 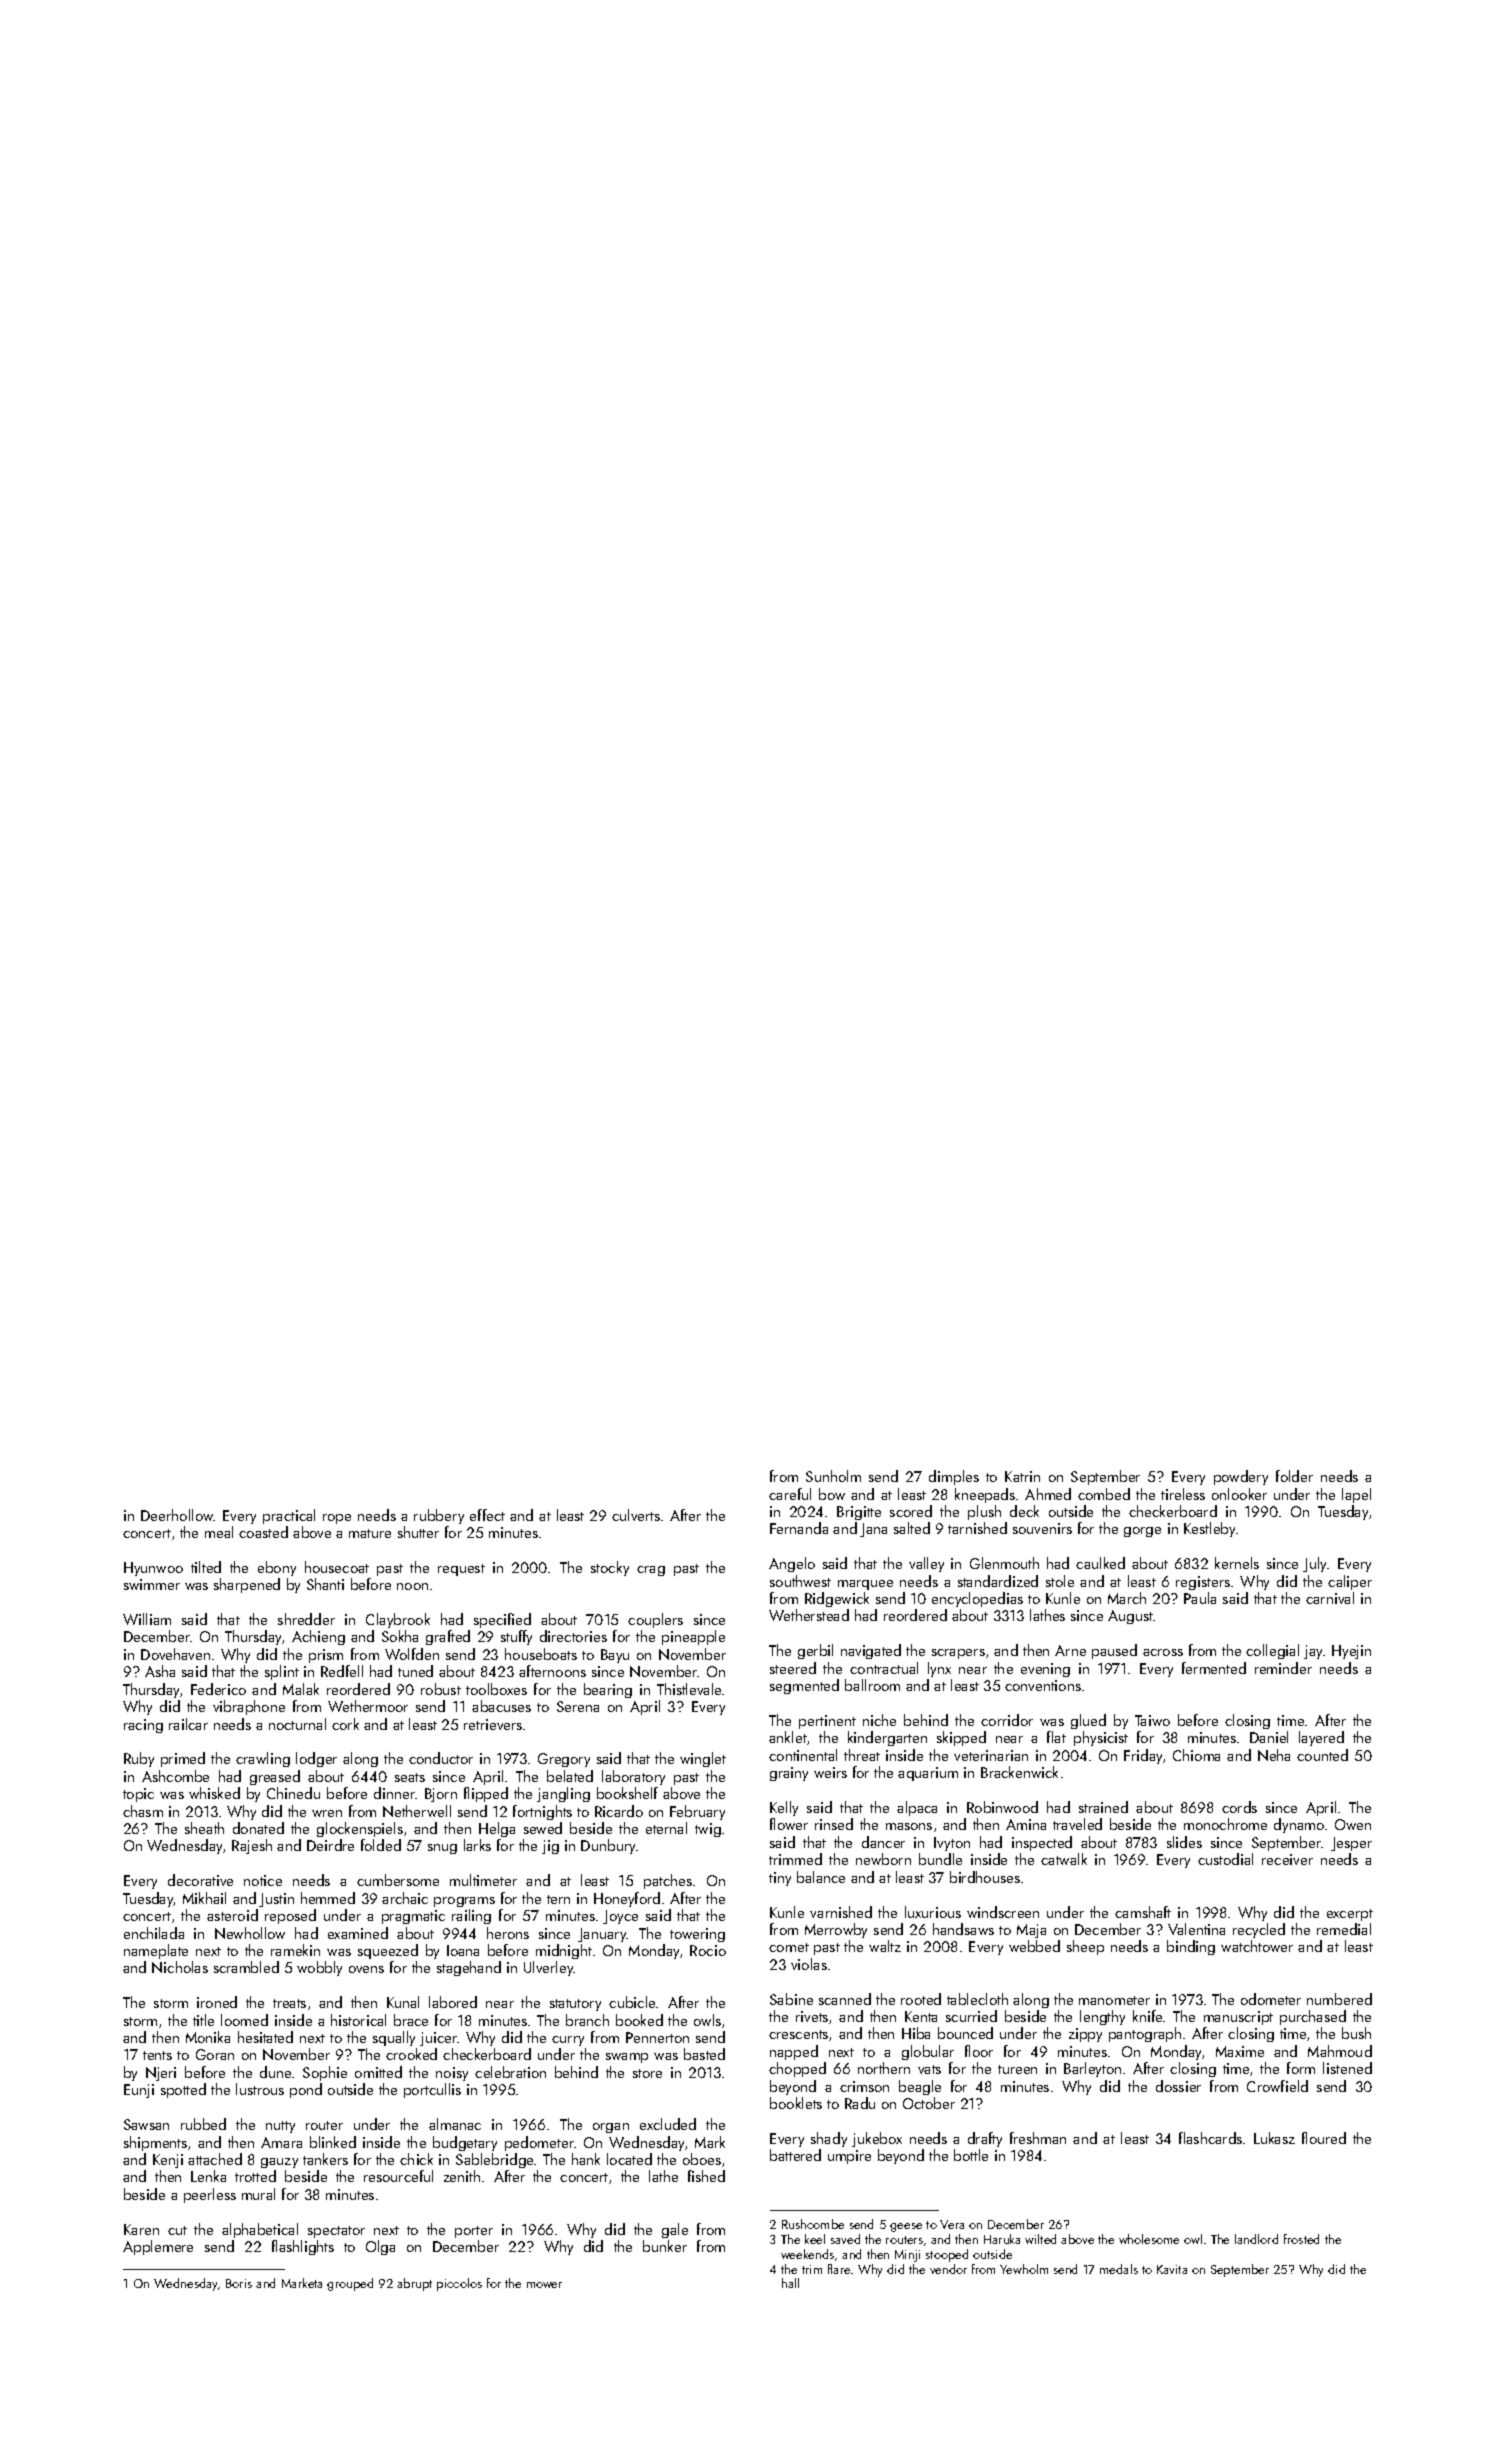 I want to click on Katrin, so click(x=1022, y=1476).
